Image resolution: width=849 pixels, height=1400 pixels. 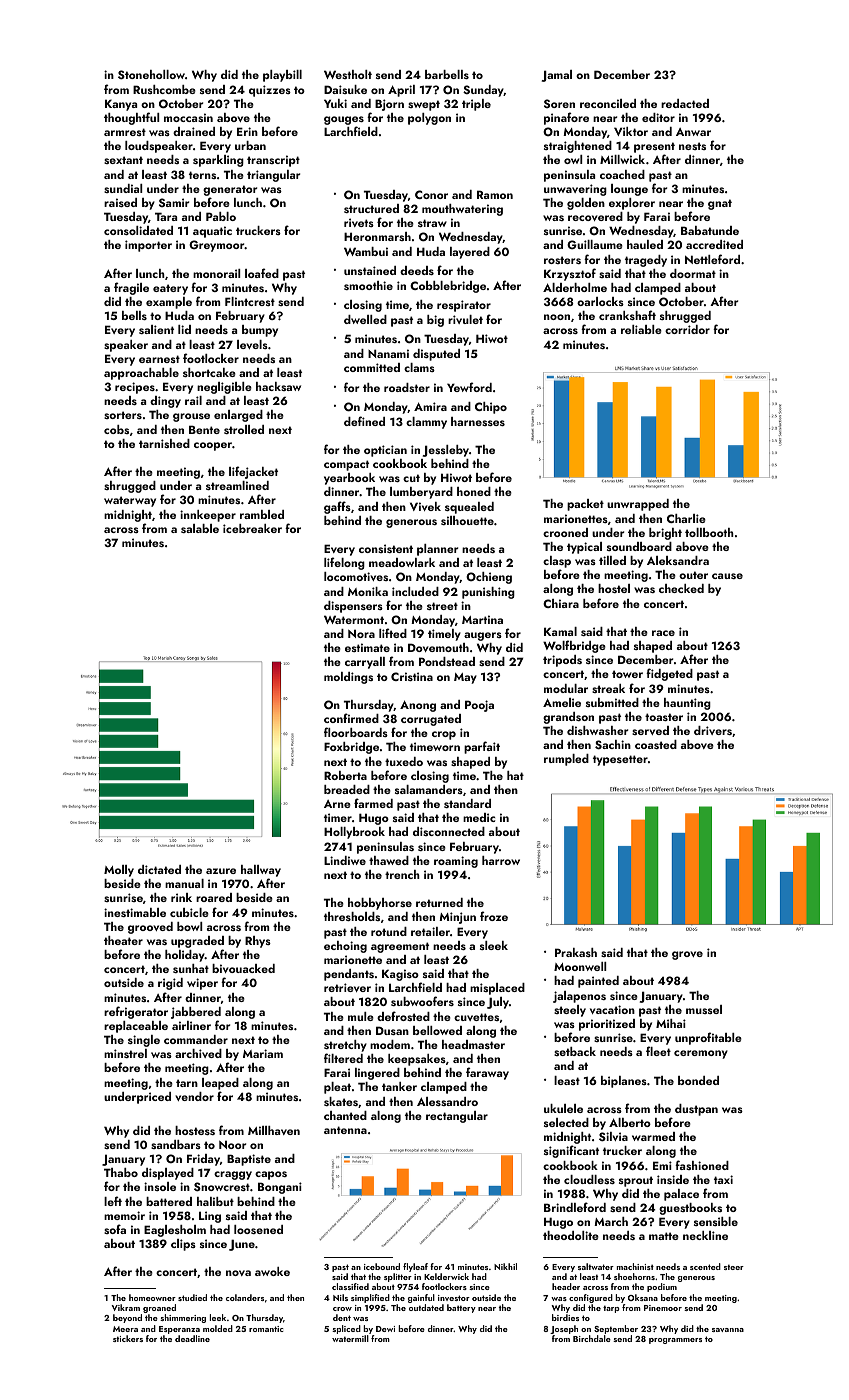 I want to click on coached, so click(x=622, y=174).
